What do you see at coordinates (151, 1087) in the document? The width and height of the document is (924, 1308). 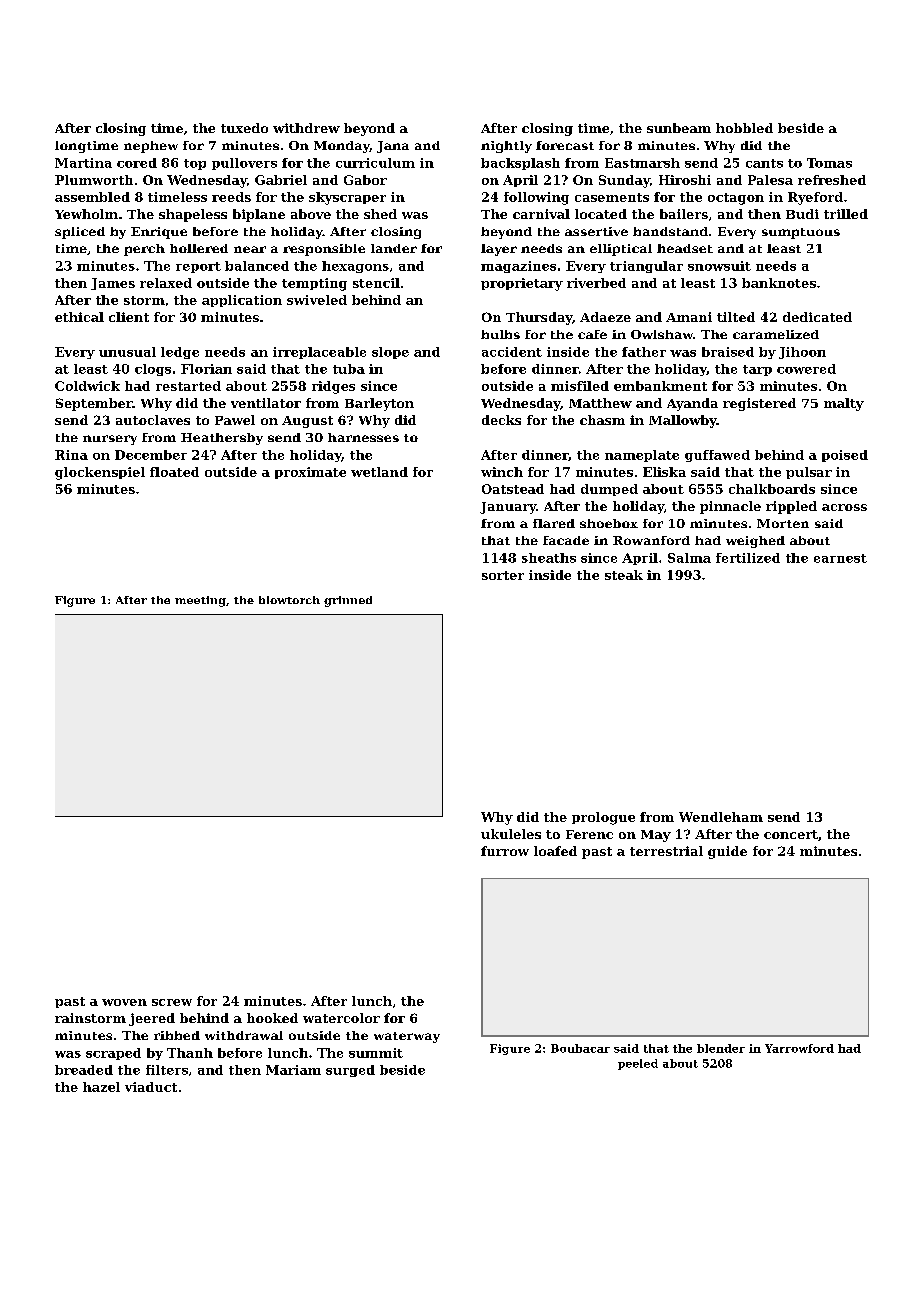 I see `viaduct` at bounding box center [151, 1087].
